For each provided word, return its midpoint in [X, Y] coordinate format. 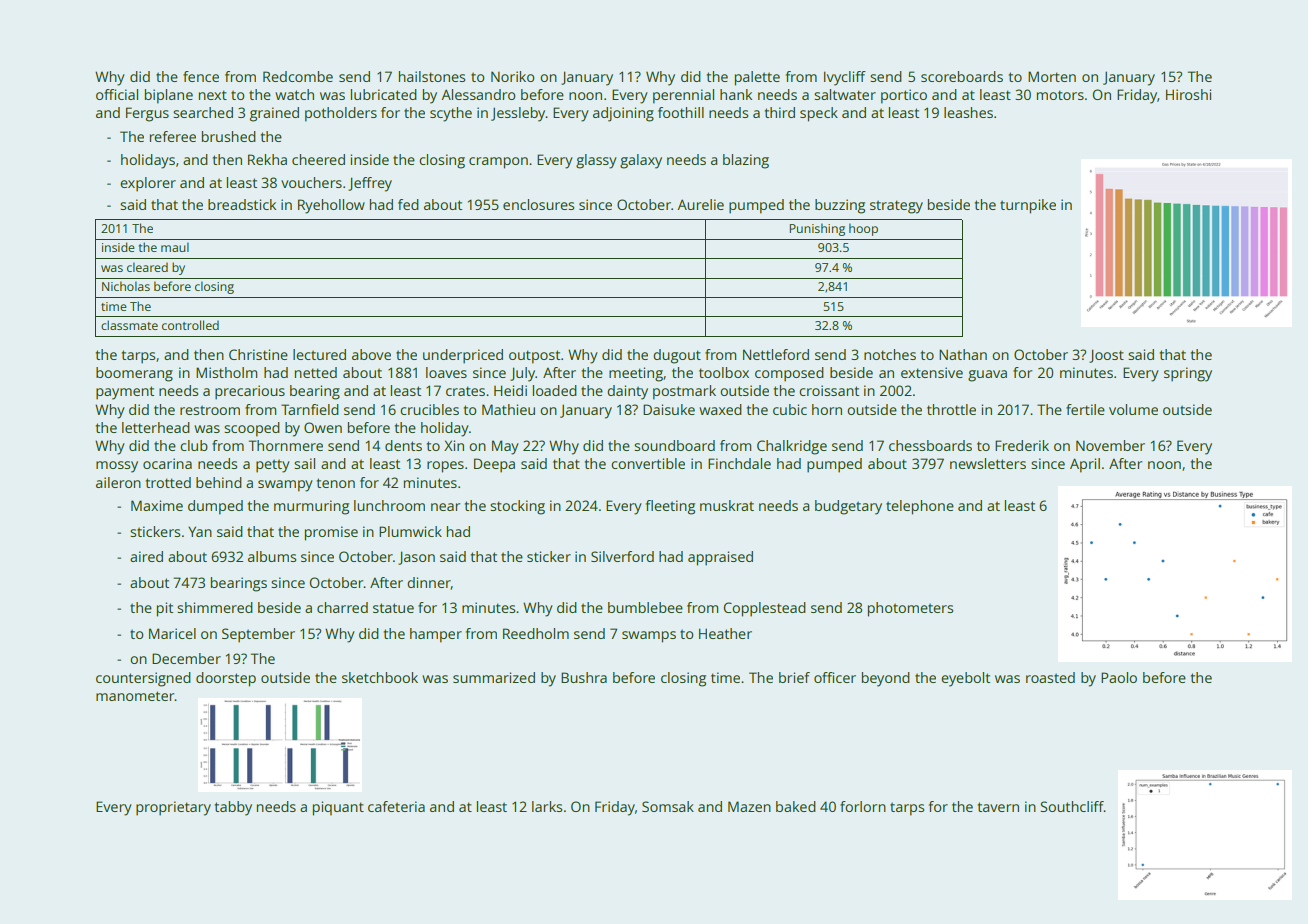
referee [173, 136]
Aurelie [700, 204]
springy [1188, 374]
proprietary [173, 808]
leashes [968, 112]
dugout [677, 356]
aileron [118, 482]
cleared [147, 267]
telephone [920, 507]
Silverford [622, 556]
